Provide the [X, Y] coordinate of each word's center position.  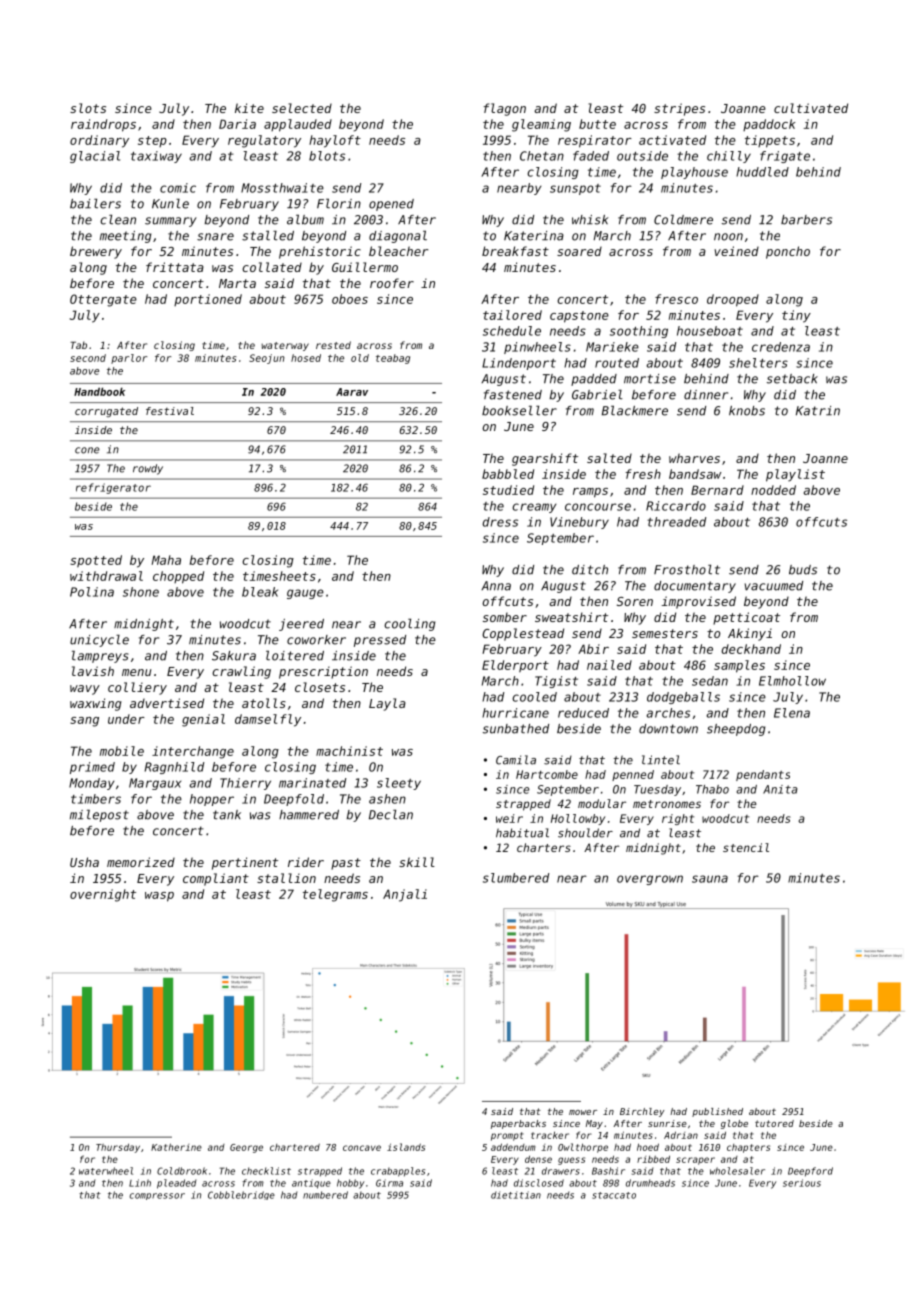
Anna [496, 586]
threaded [676, 522]
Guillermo [365, 267]
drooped [733, 300]
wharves [694, 458]
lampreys [100, 656]
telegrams [335, 895]
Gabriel [597, 394]
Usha [84, 862]
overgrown [650, 880]
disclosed [539, 1183]
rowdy [148, 469]
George [246, 1148]
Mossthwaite [282, 188]
